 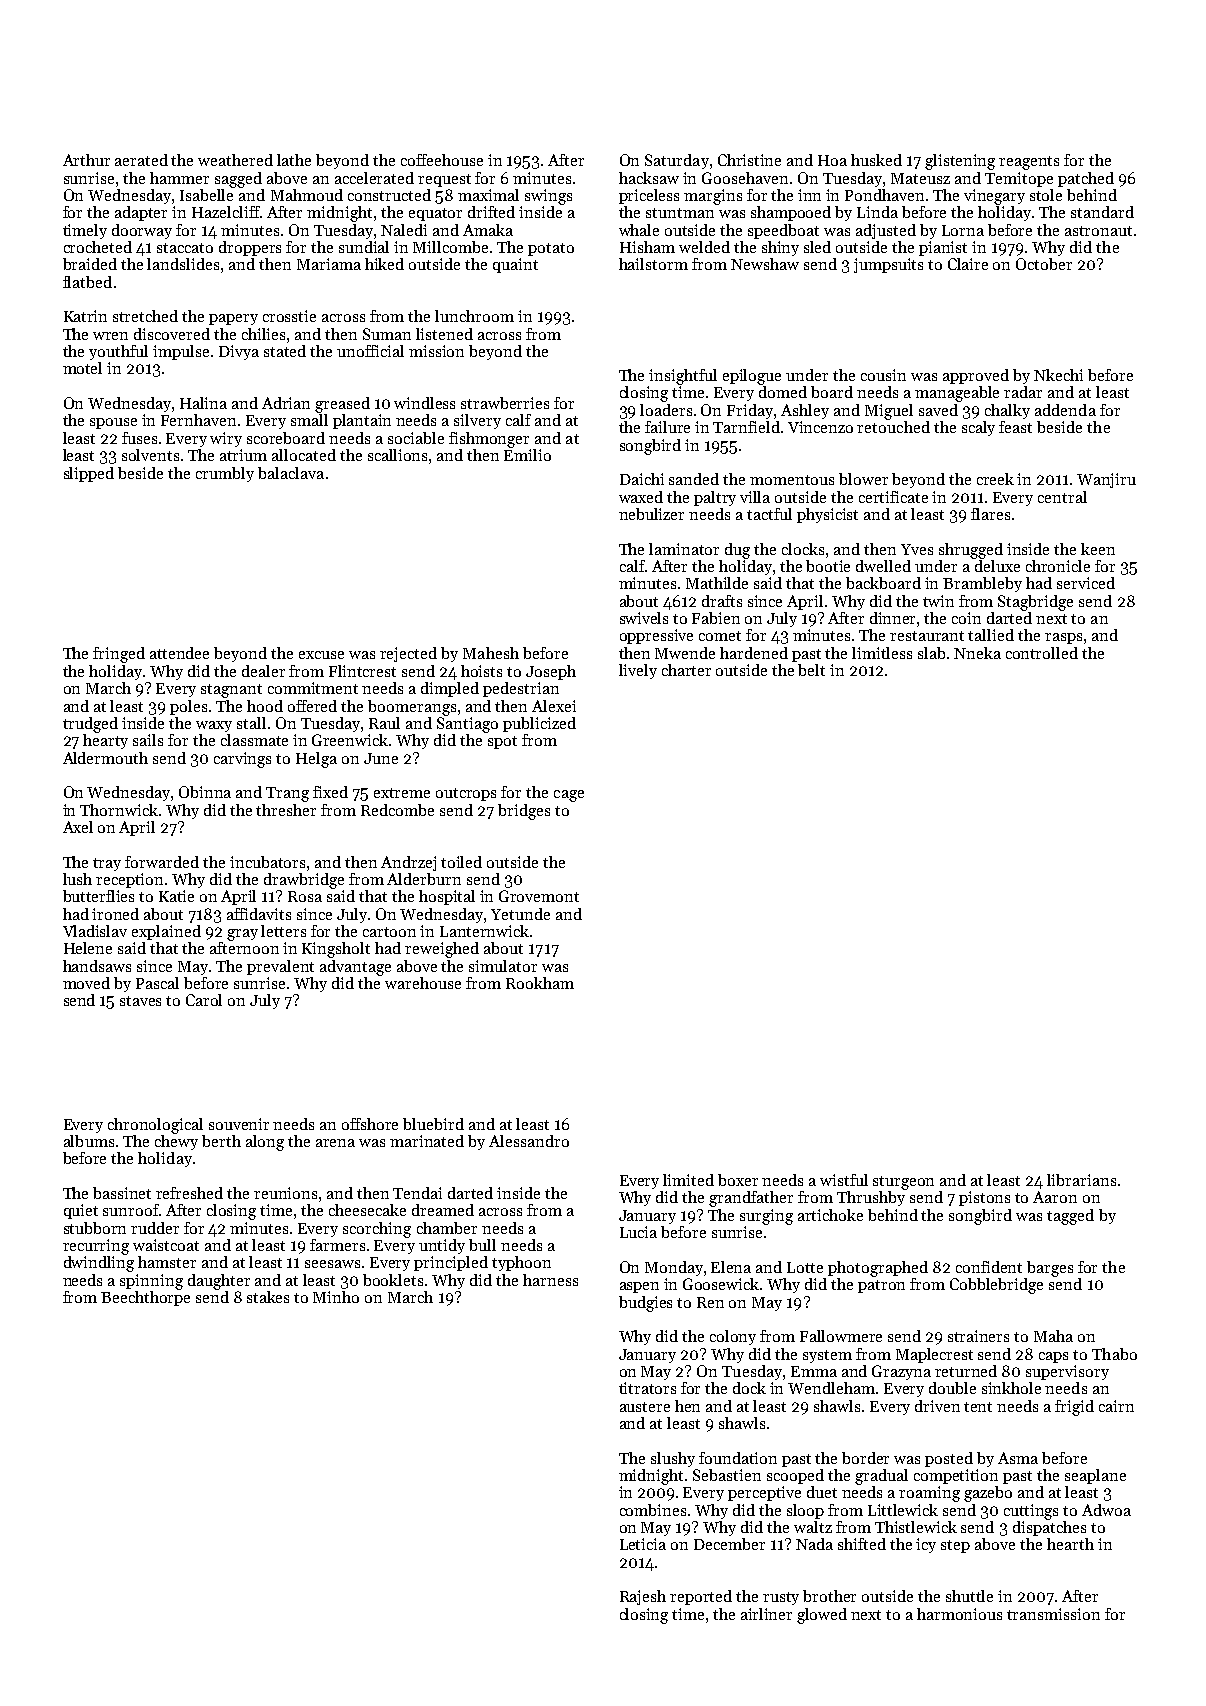 What do you see at coordinates (250, 248) in the page?
I see `droppers` at bounding box center [250, 248].
